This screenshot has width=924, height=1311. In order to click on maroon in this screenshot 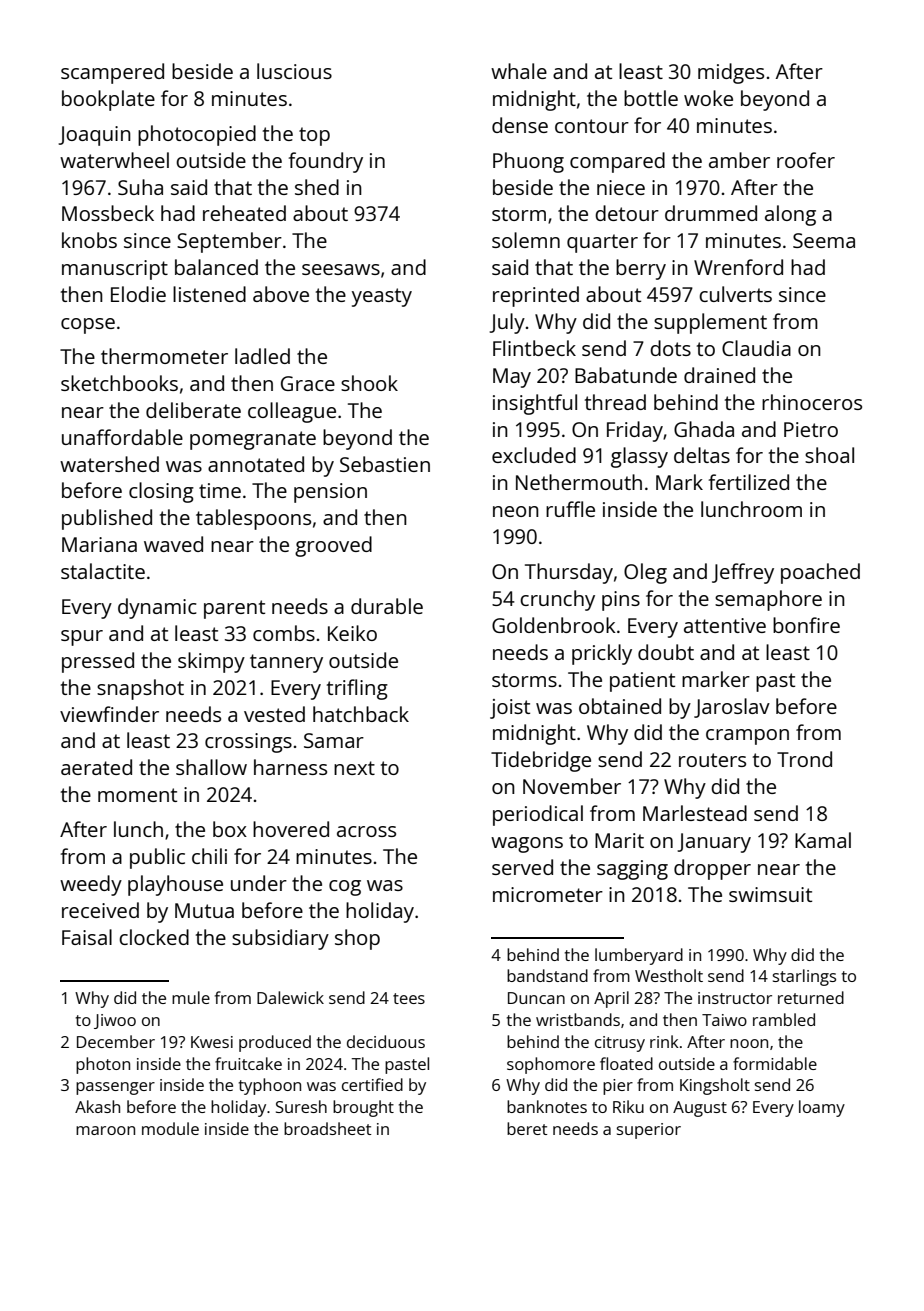, I will do `click(105, 1130)`.
